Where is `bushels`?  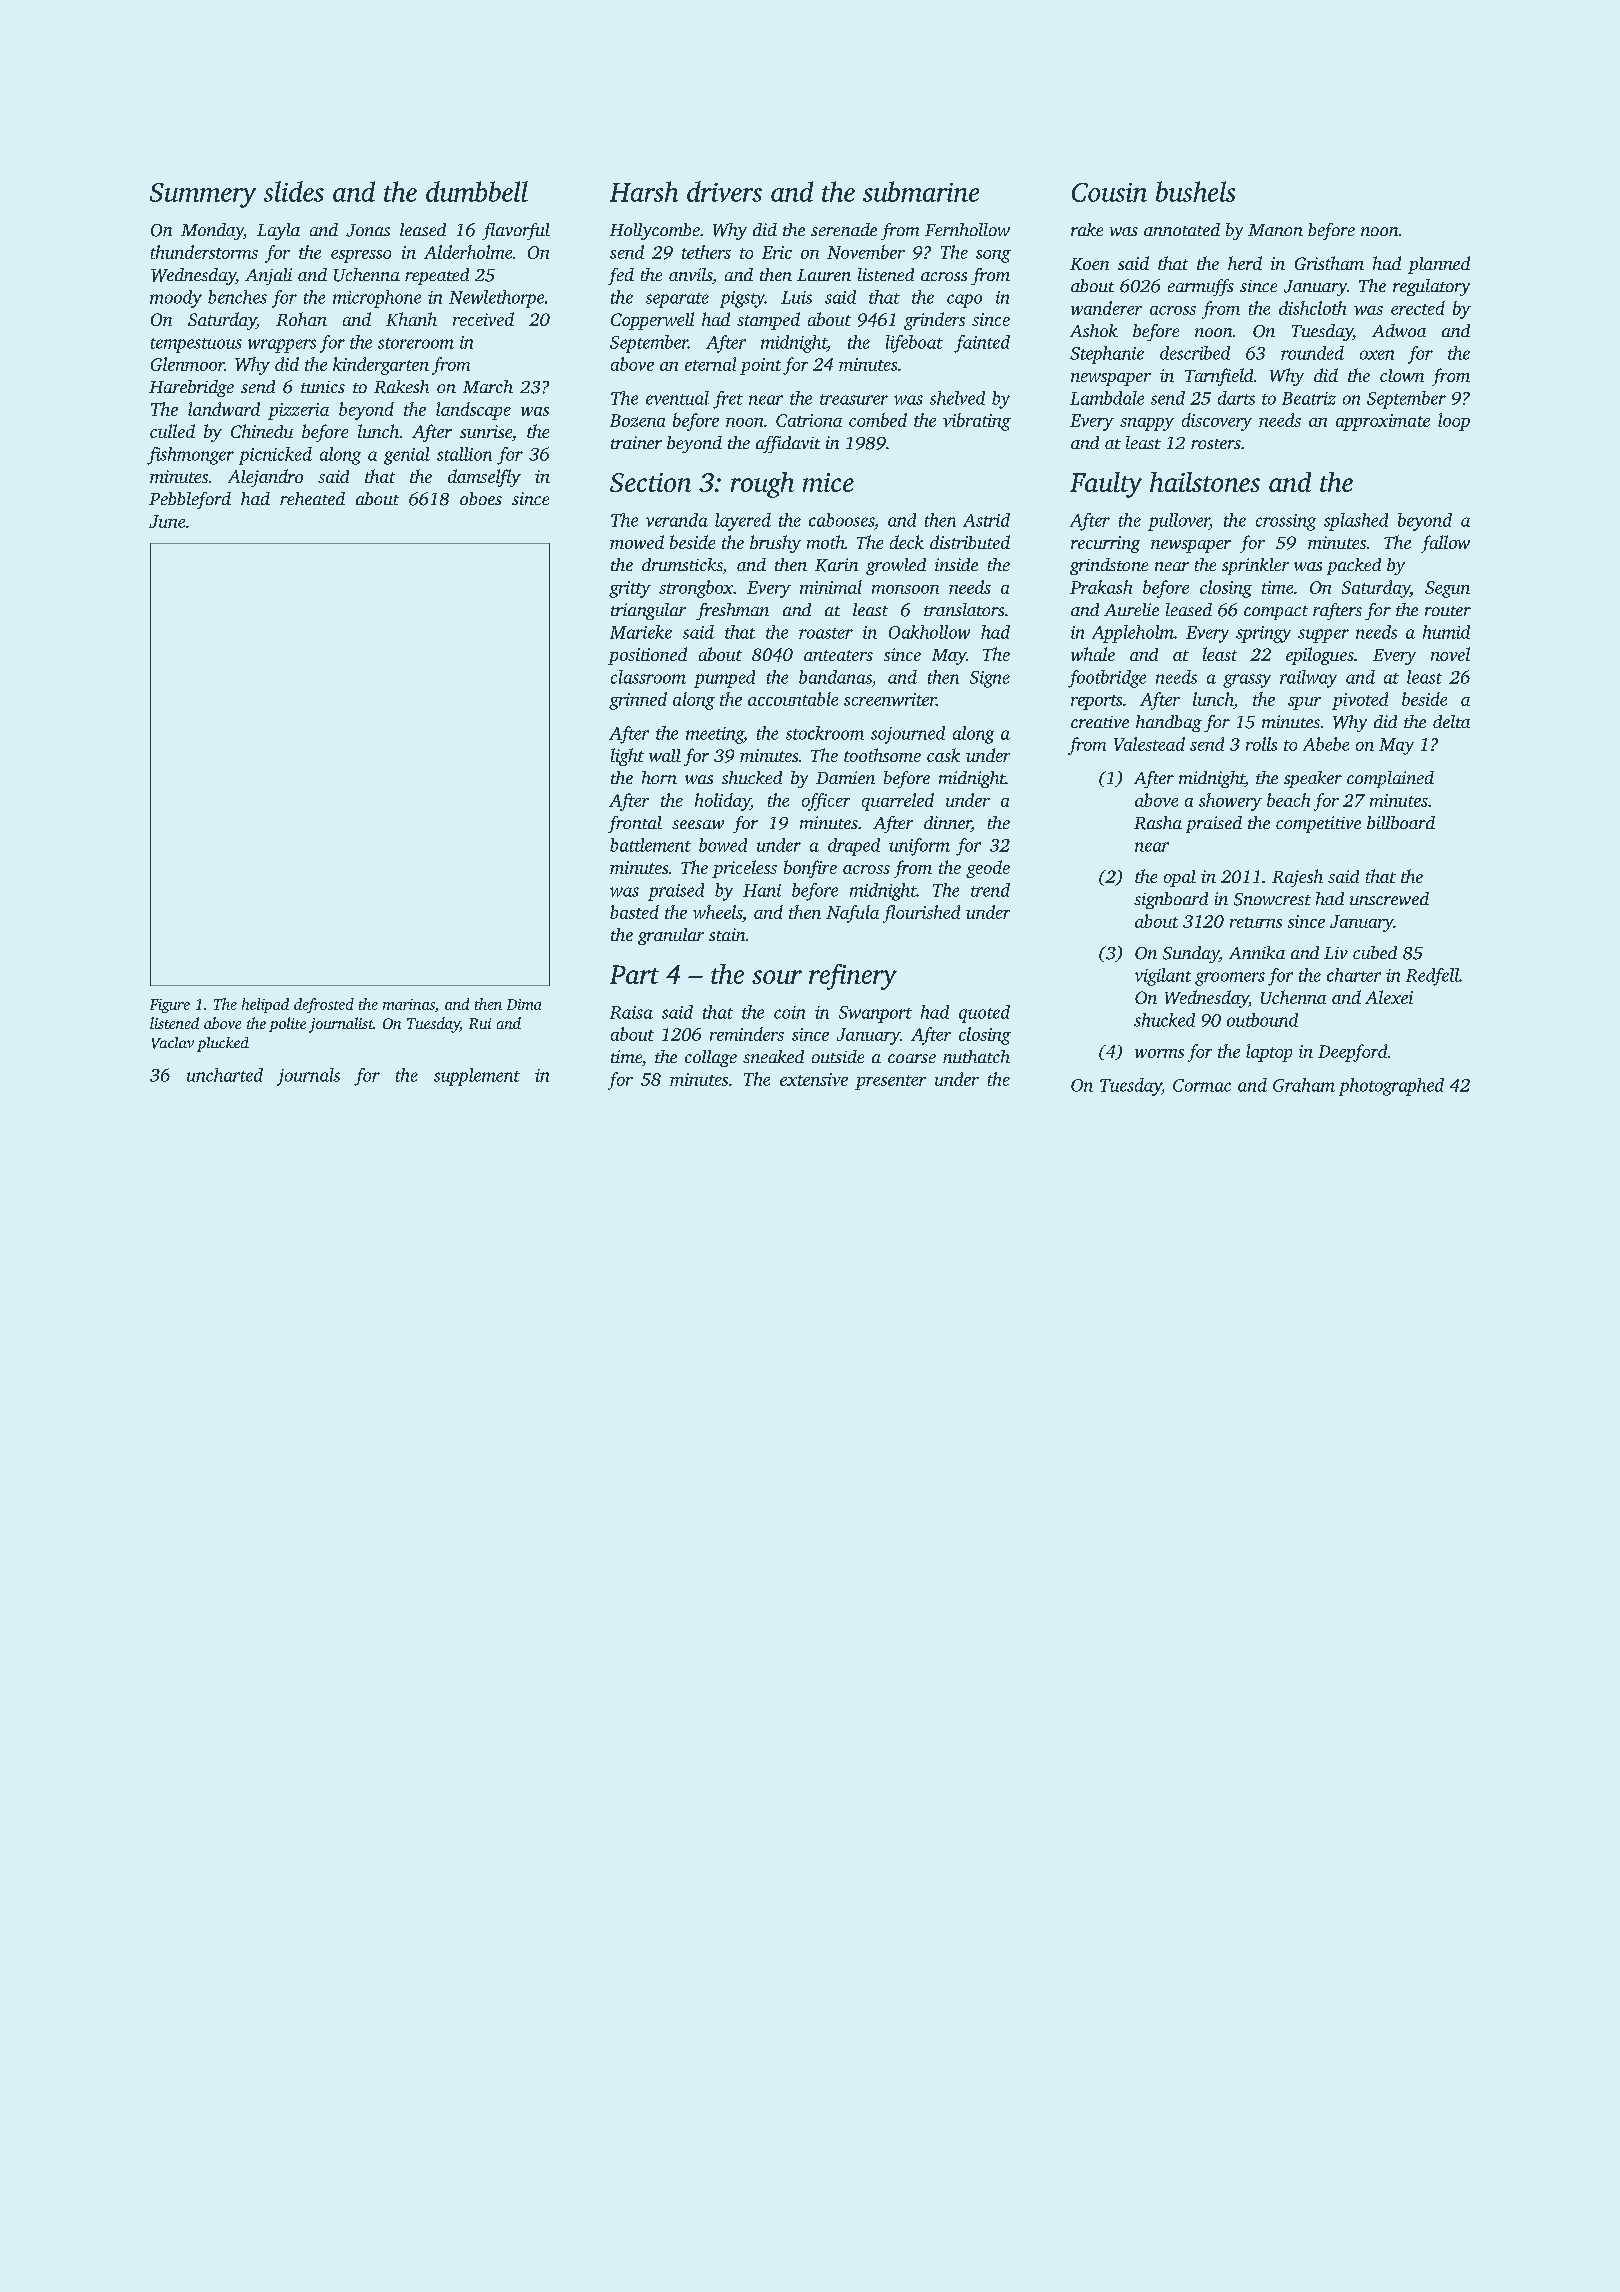
bushels is located at coordinates (1195, 191).
